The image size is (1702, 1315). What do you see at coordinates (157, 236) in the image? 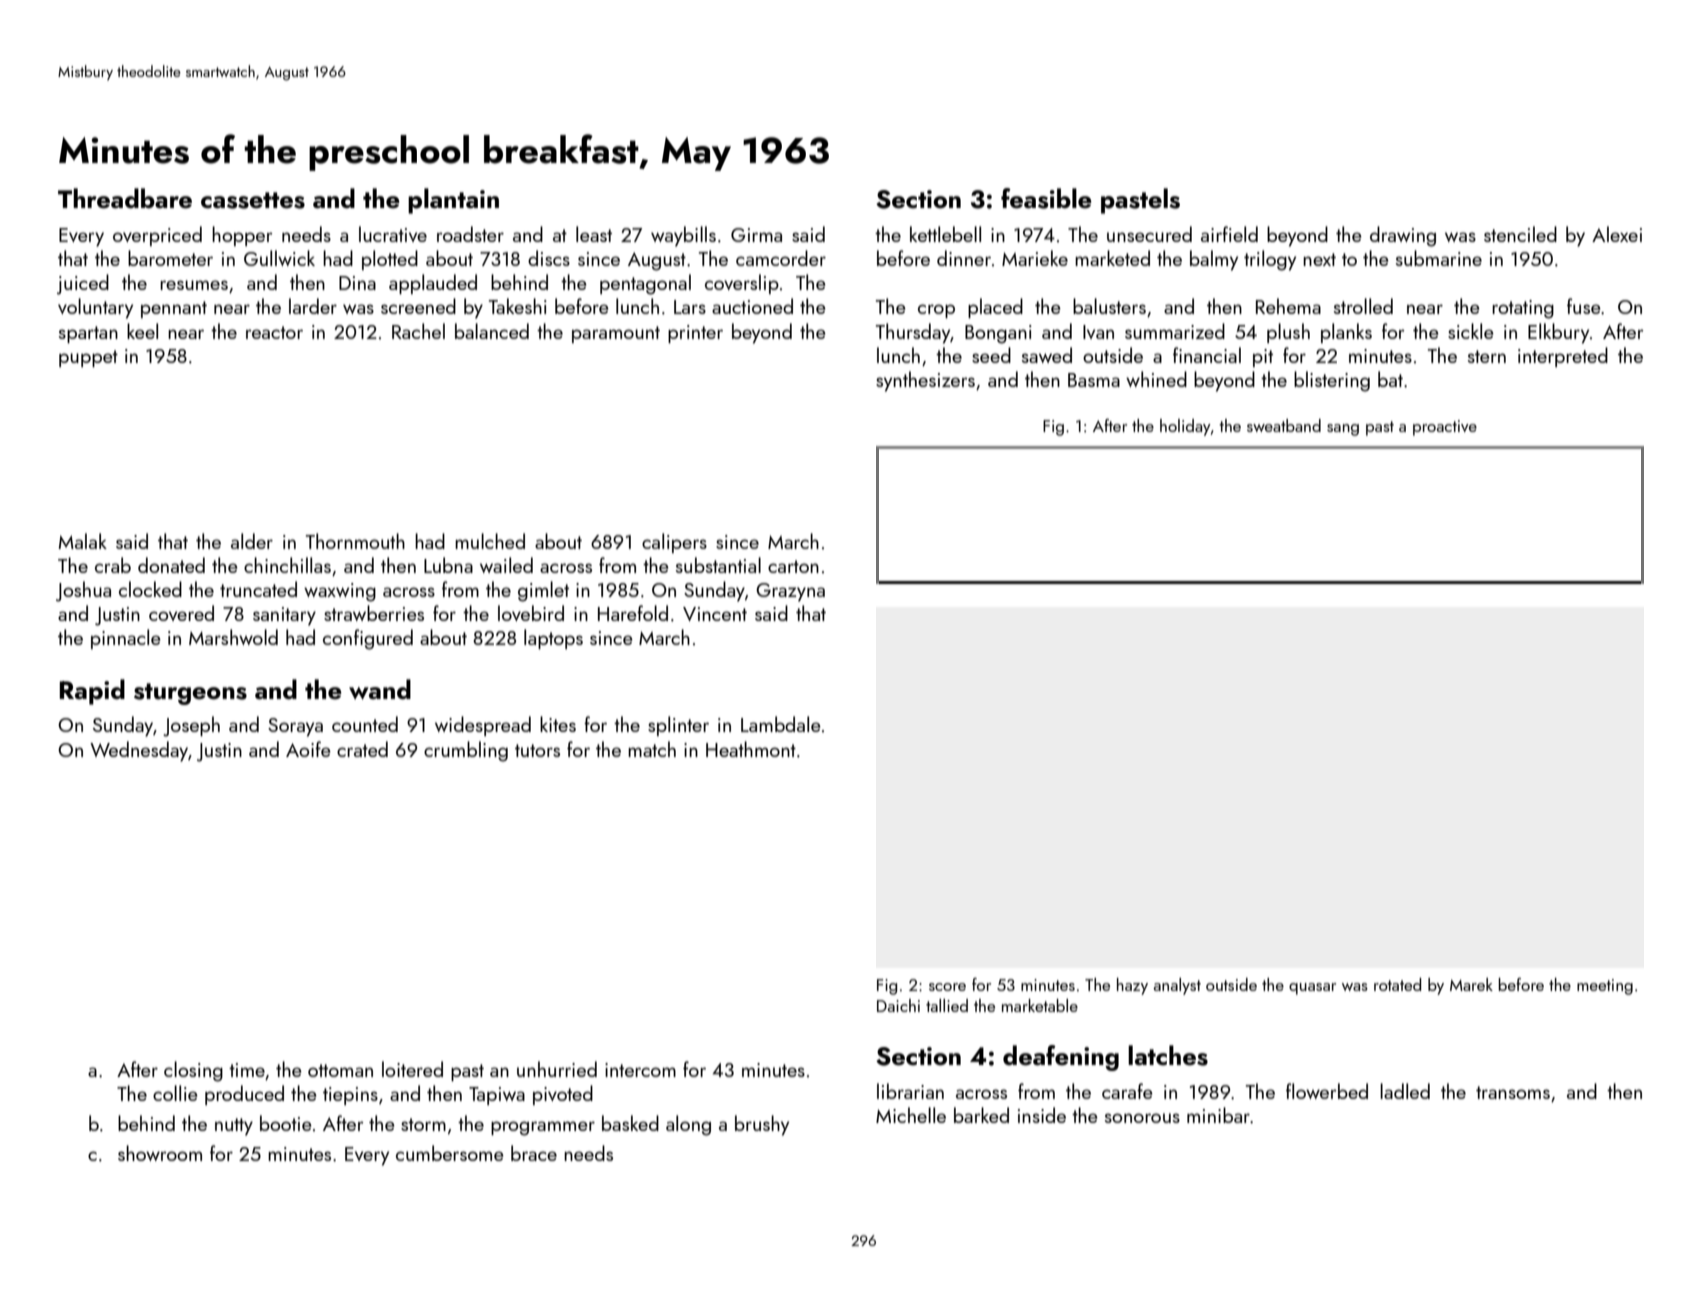
I see `overpriced` at bounding box center [157, 236].
